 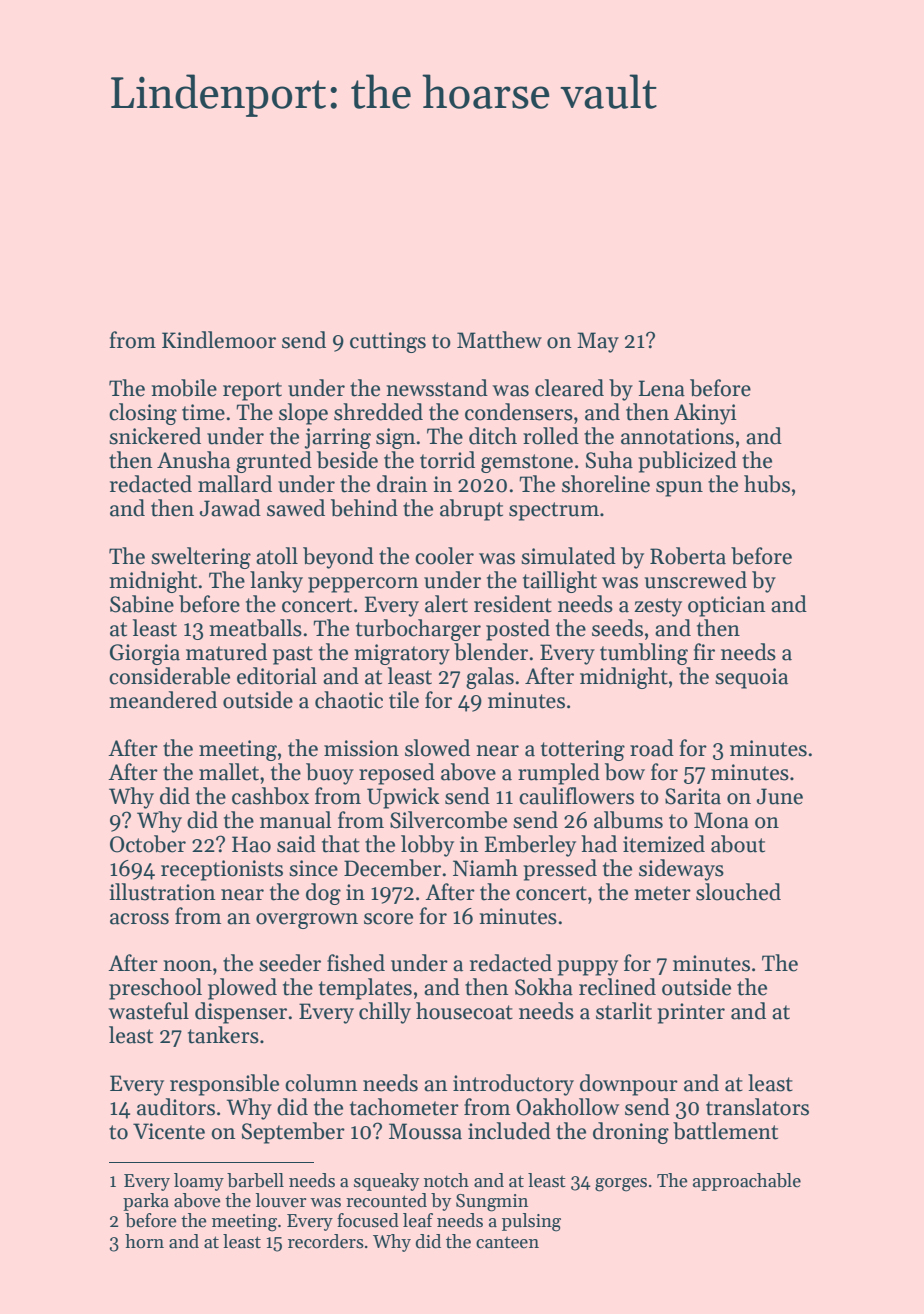 I want to click on hubs, so click(x=767, y=484).
